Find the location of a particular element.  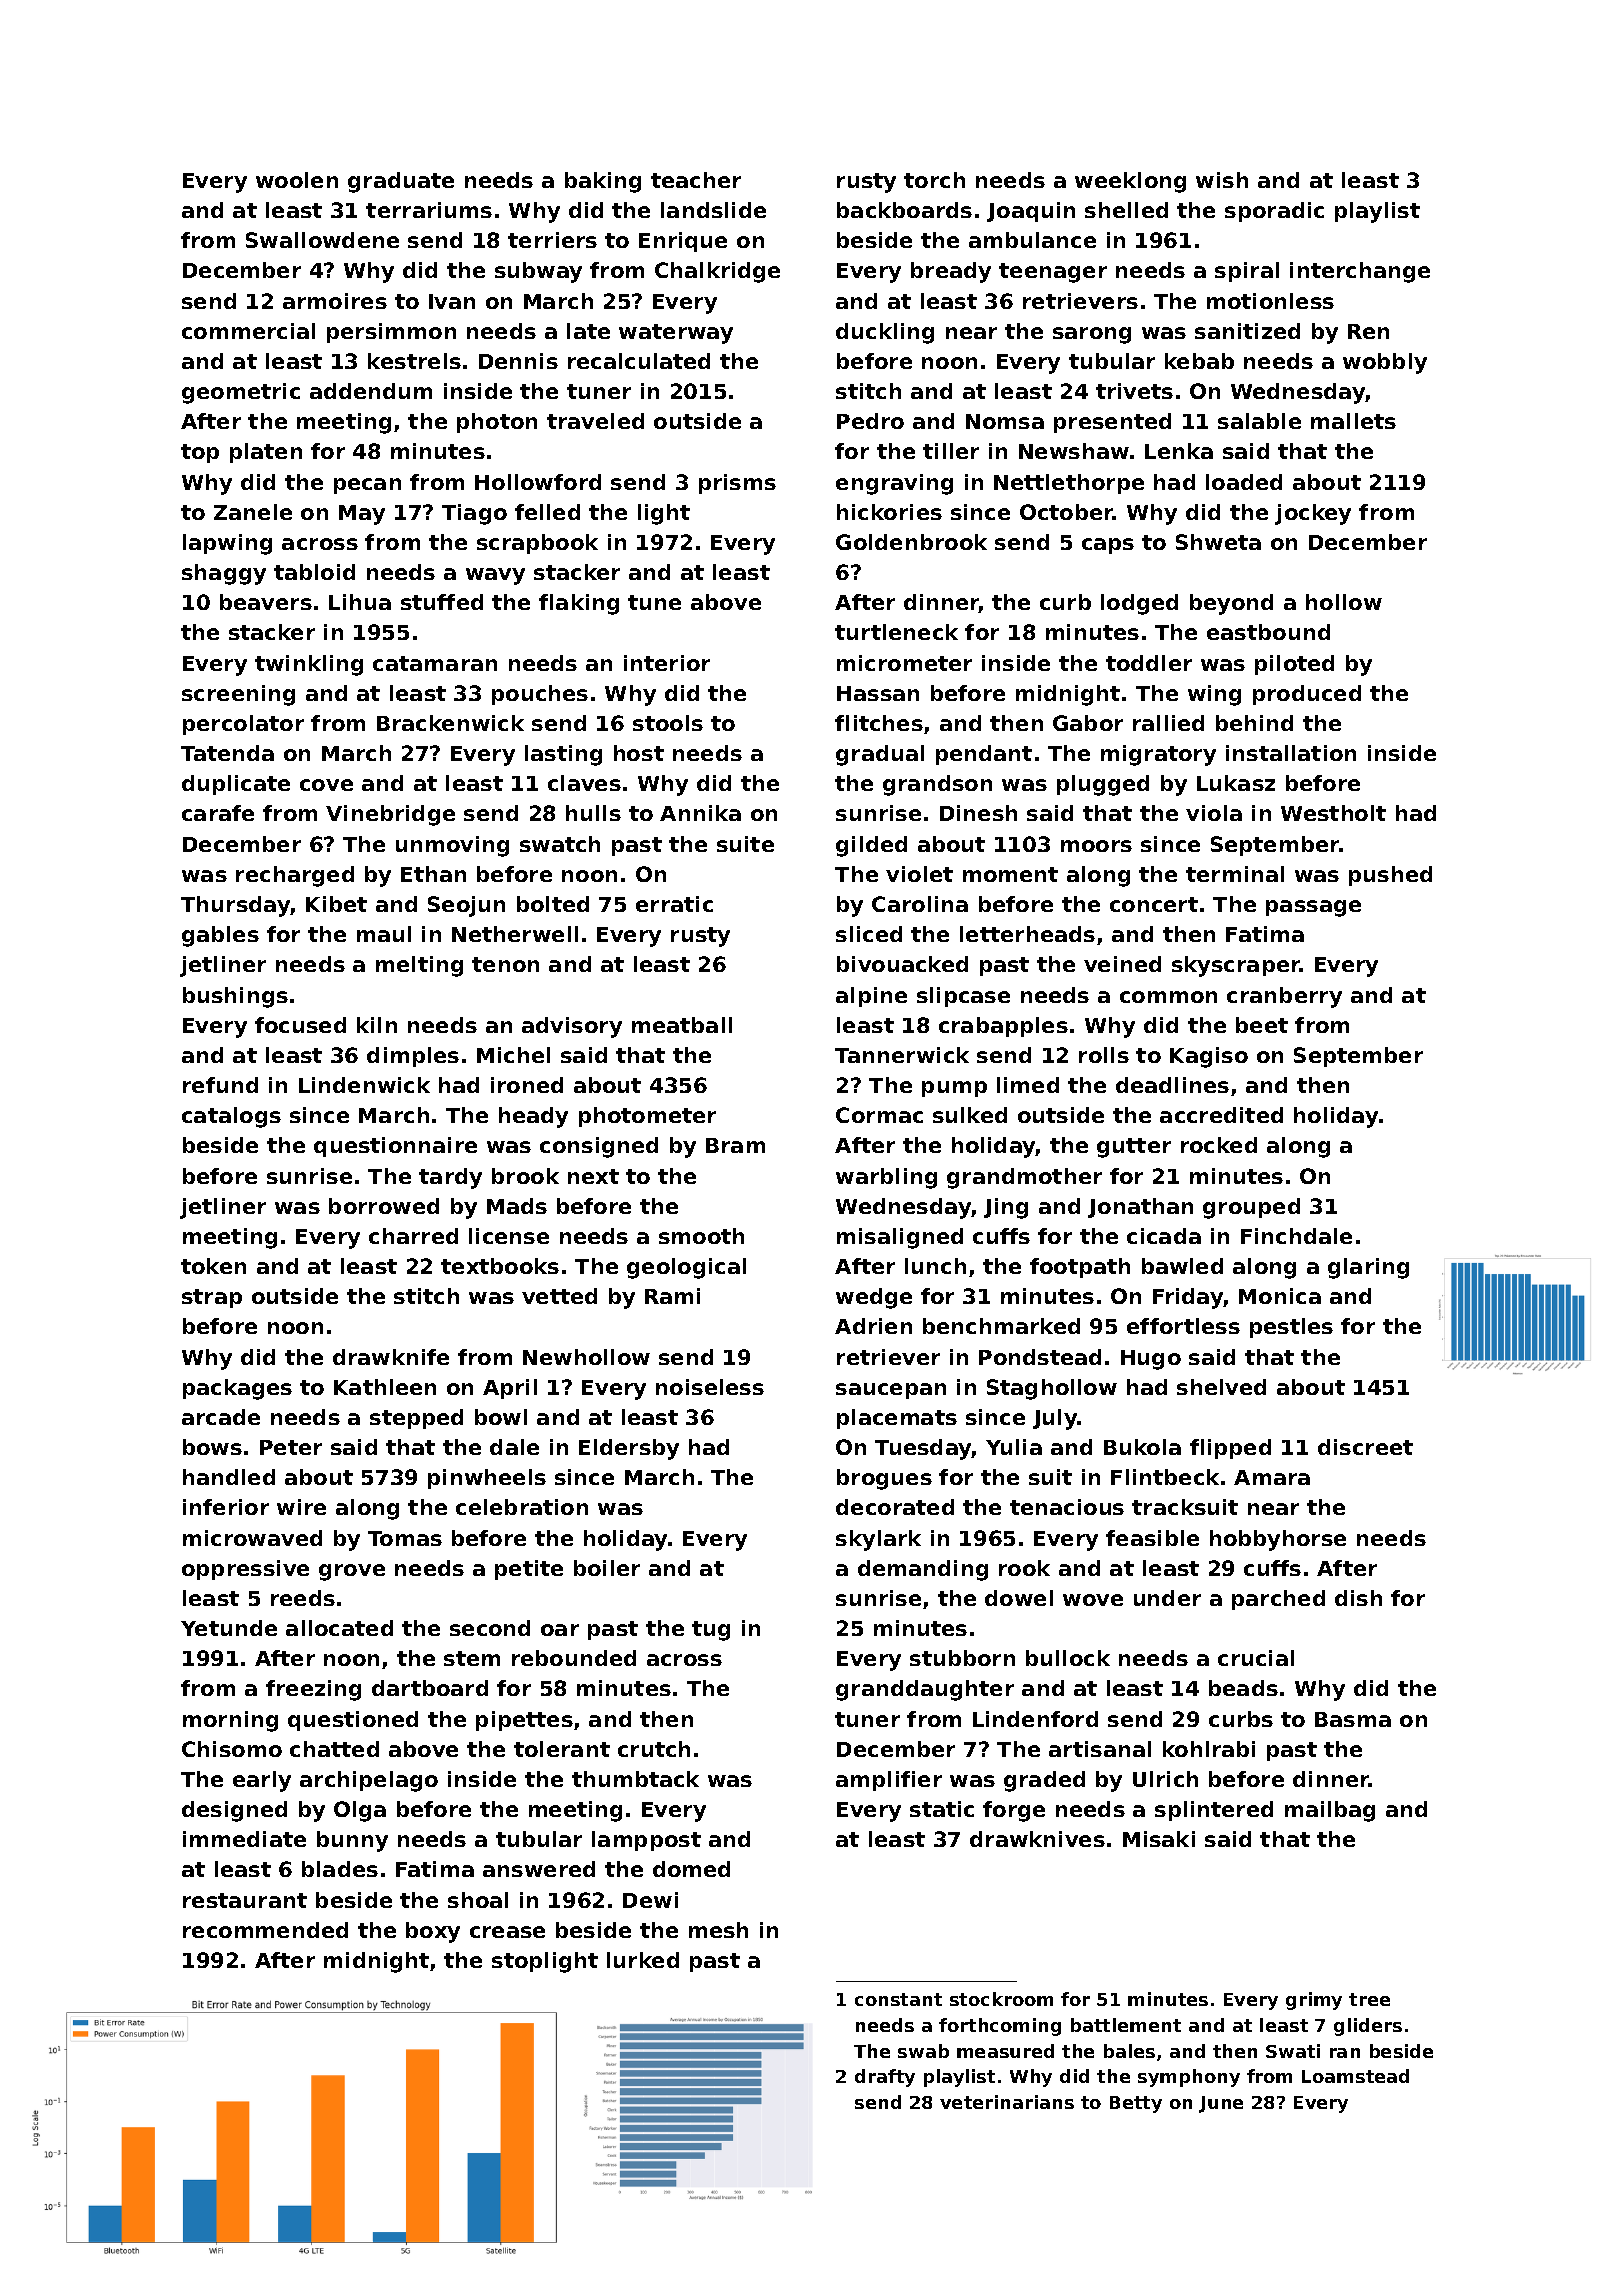

advisory is located at coordinates (572, 1027).
